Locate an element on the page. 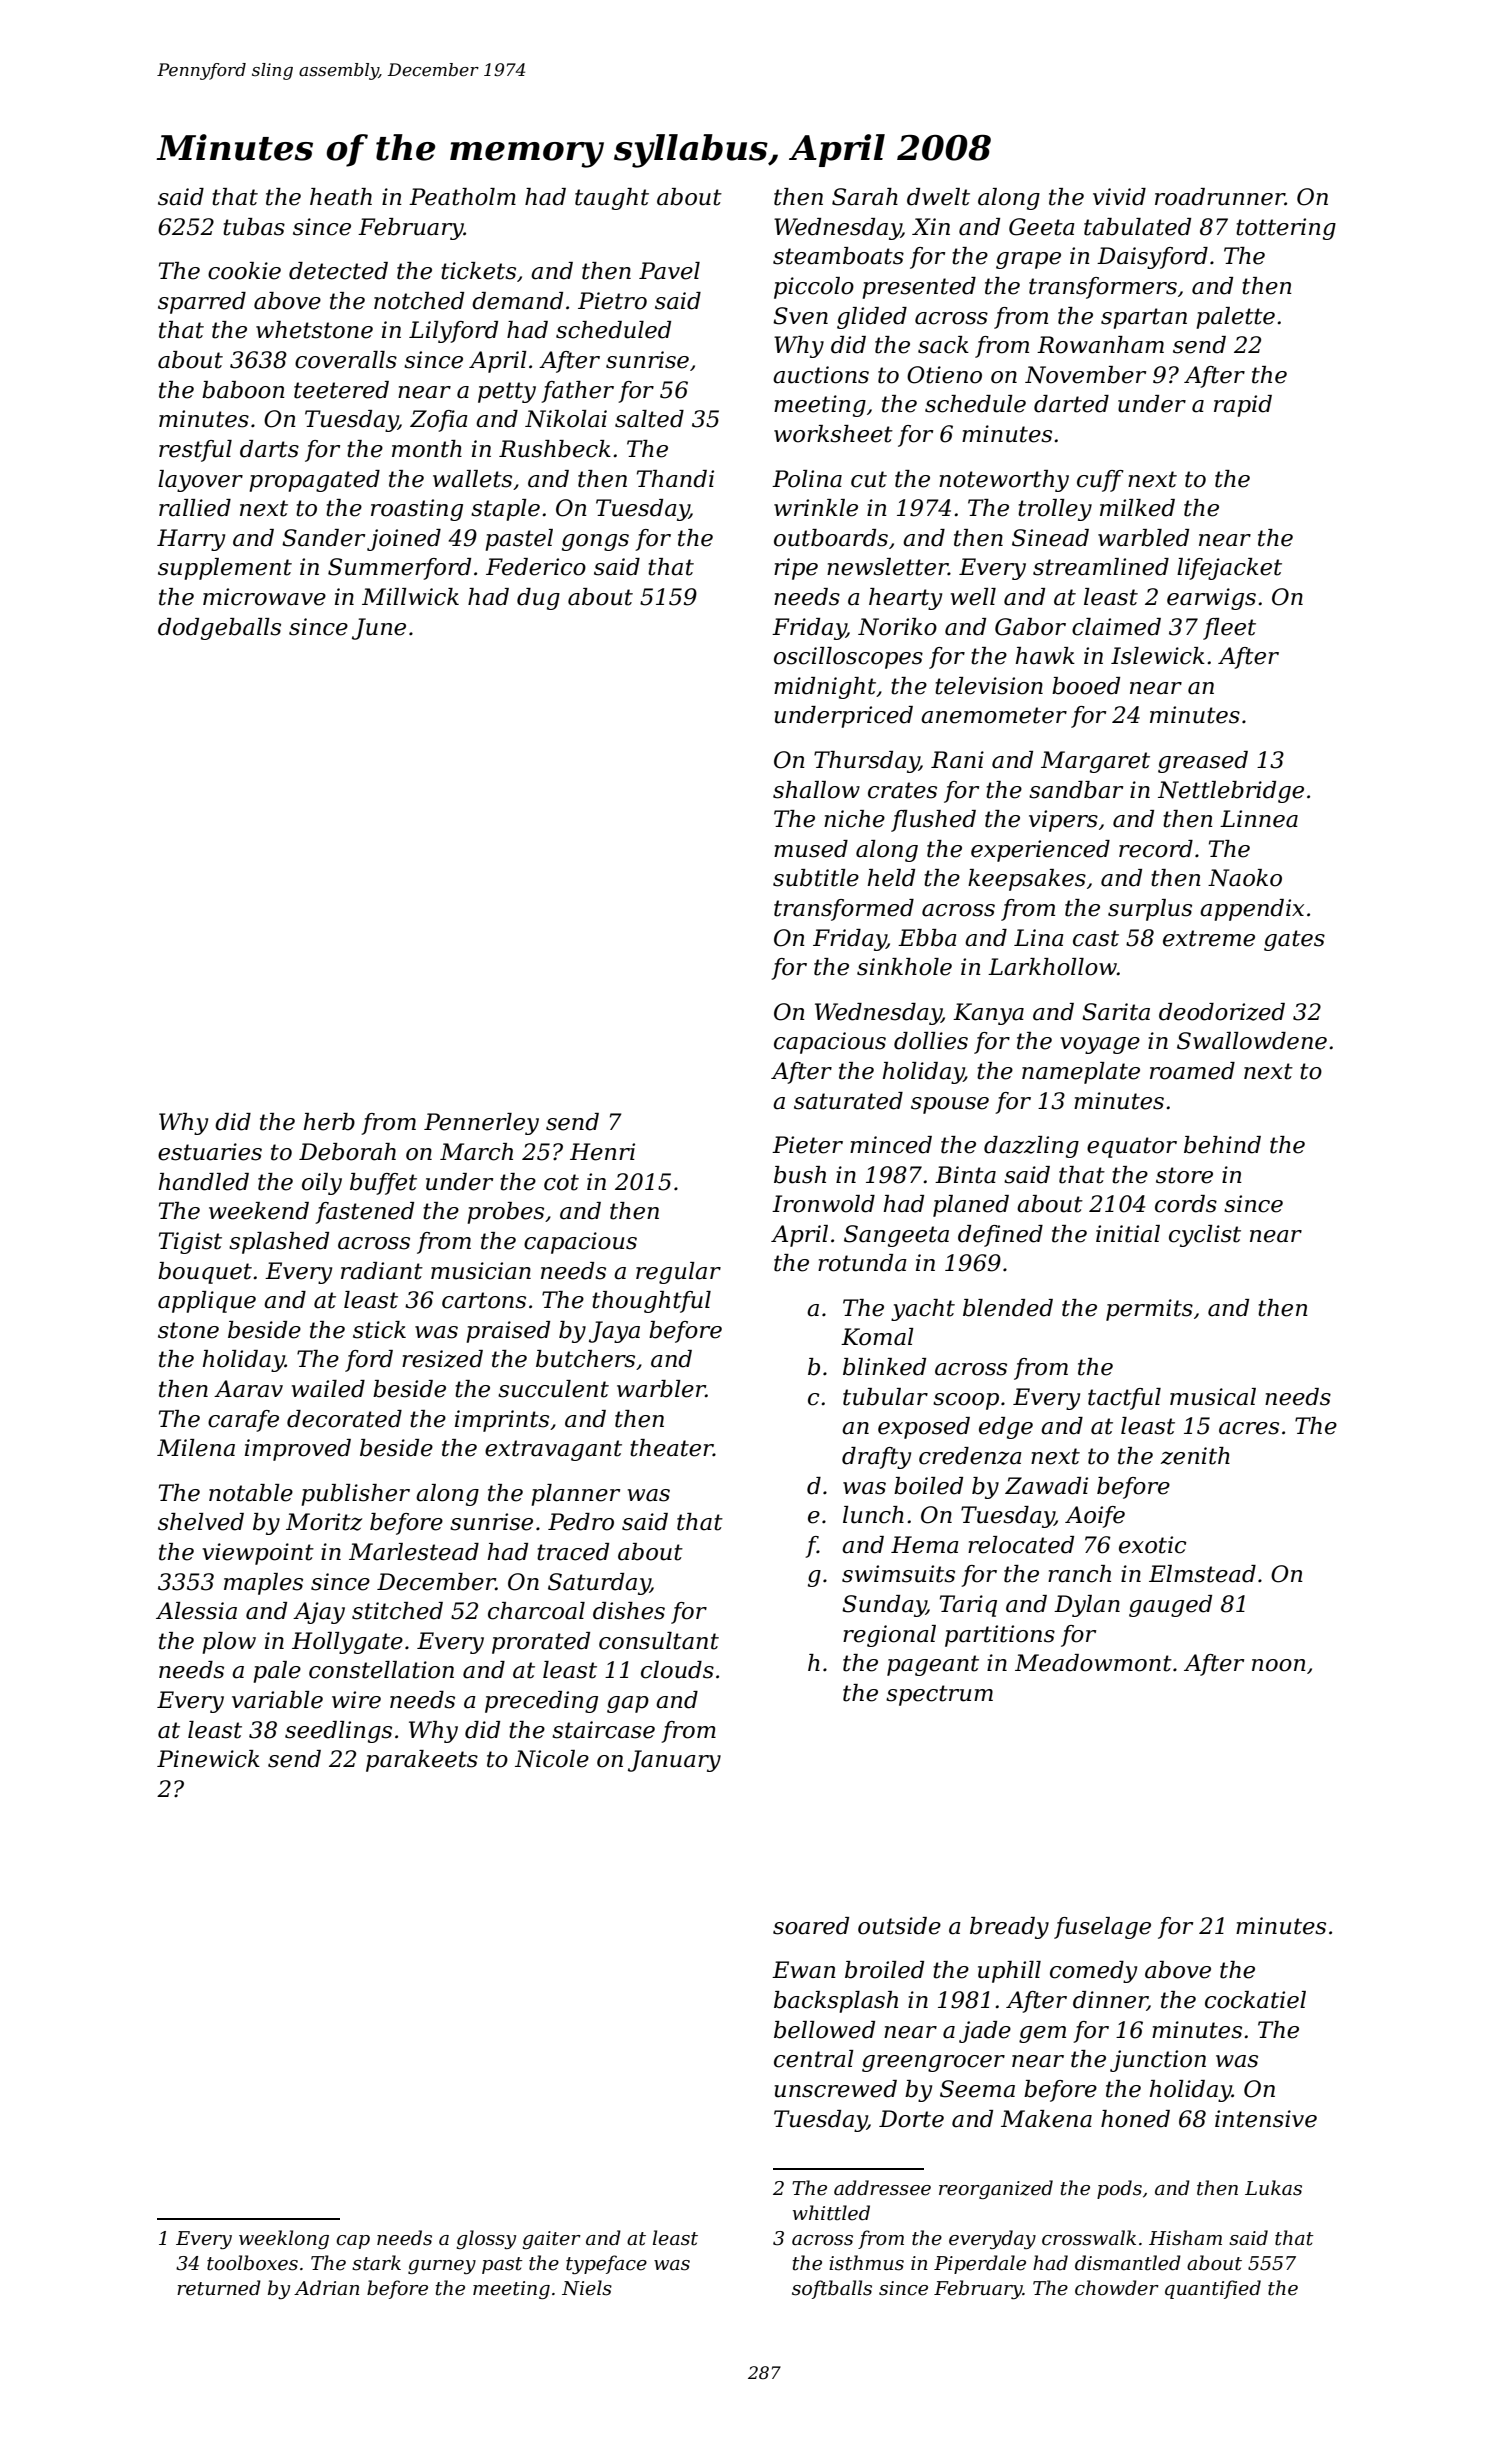  Sarah is located at coordinates (865, 197).
